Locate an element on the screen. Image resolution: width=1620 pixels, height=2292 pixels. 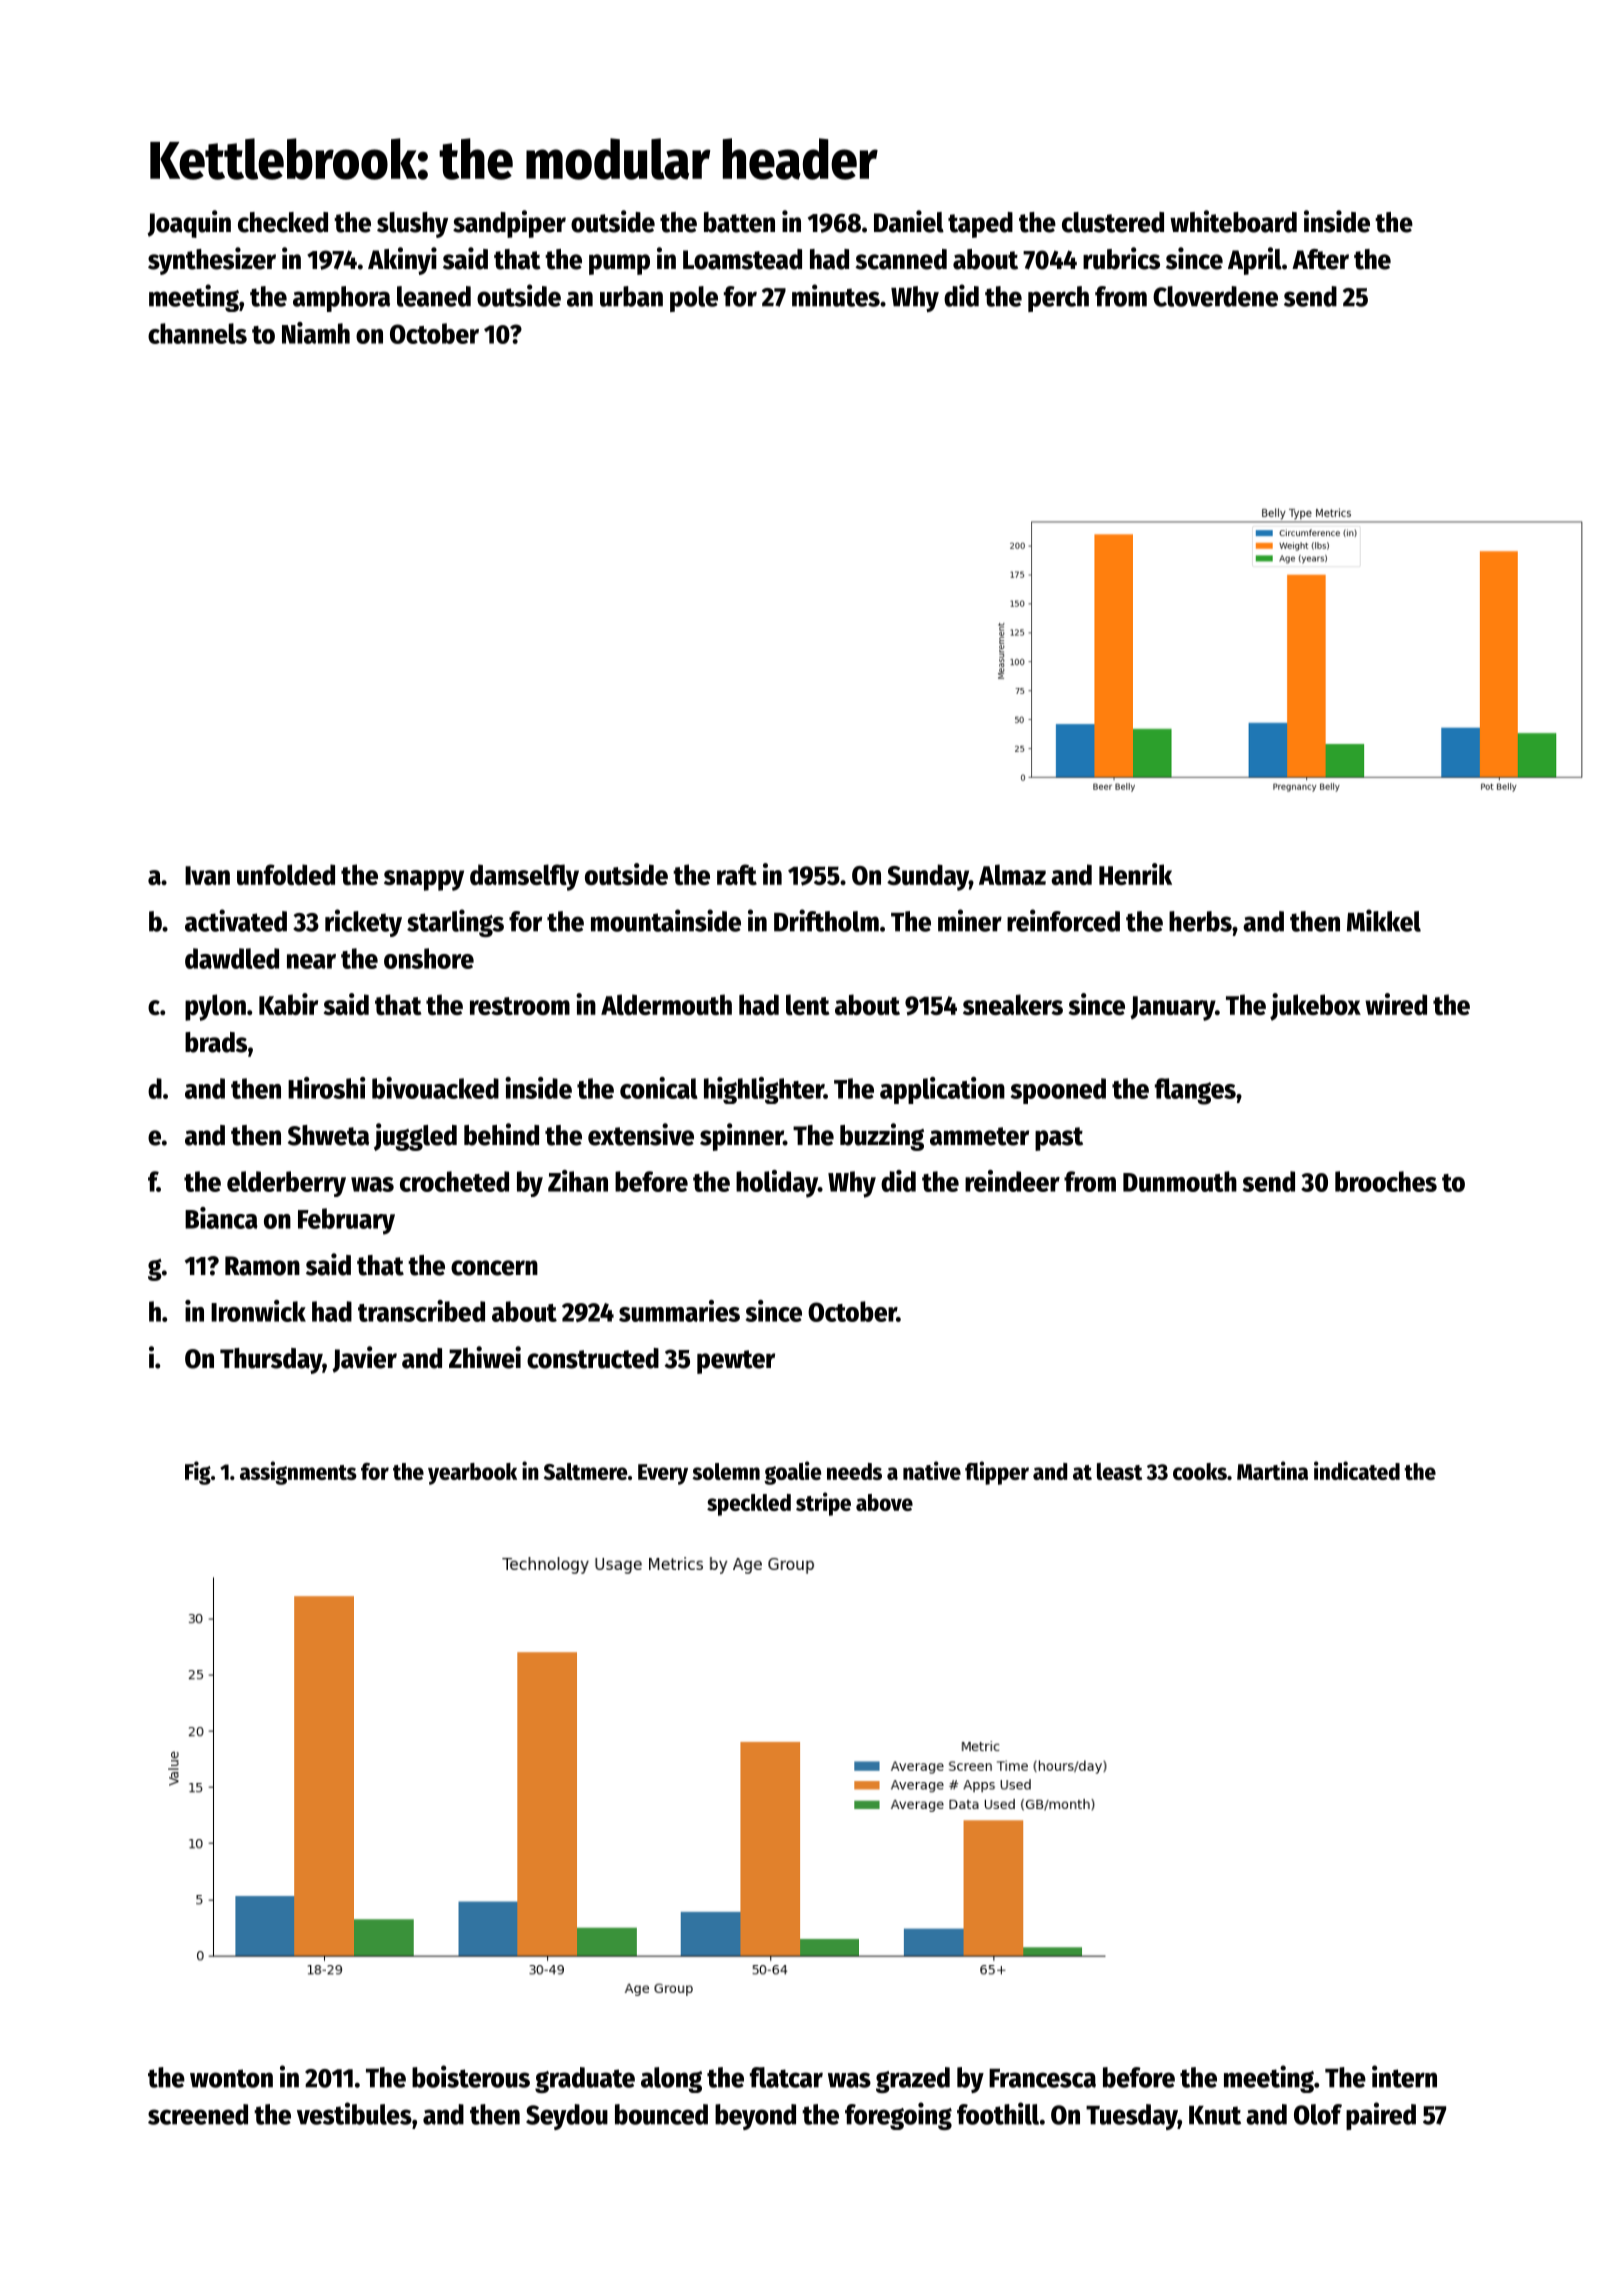
raft is located at coordinates (737, 874).
